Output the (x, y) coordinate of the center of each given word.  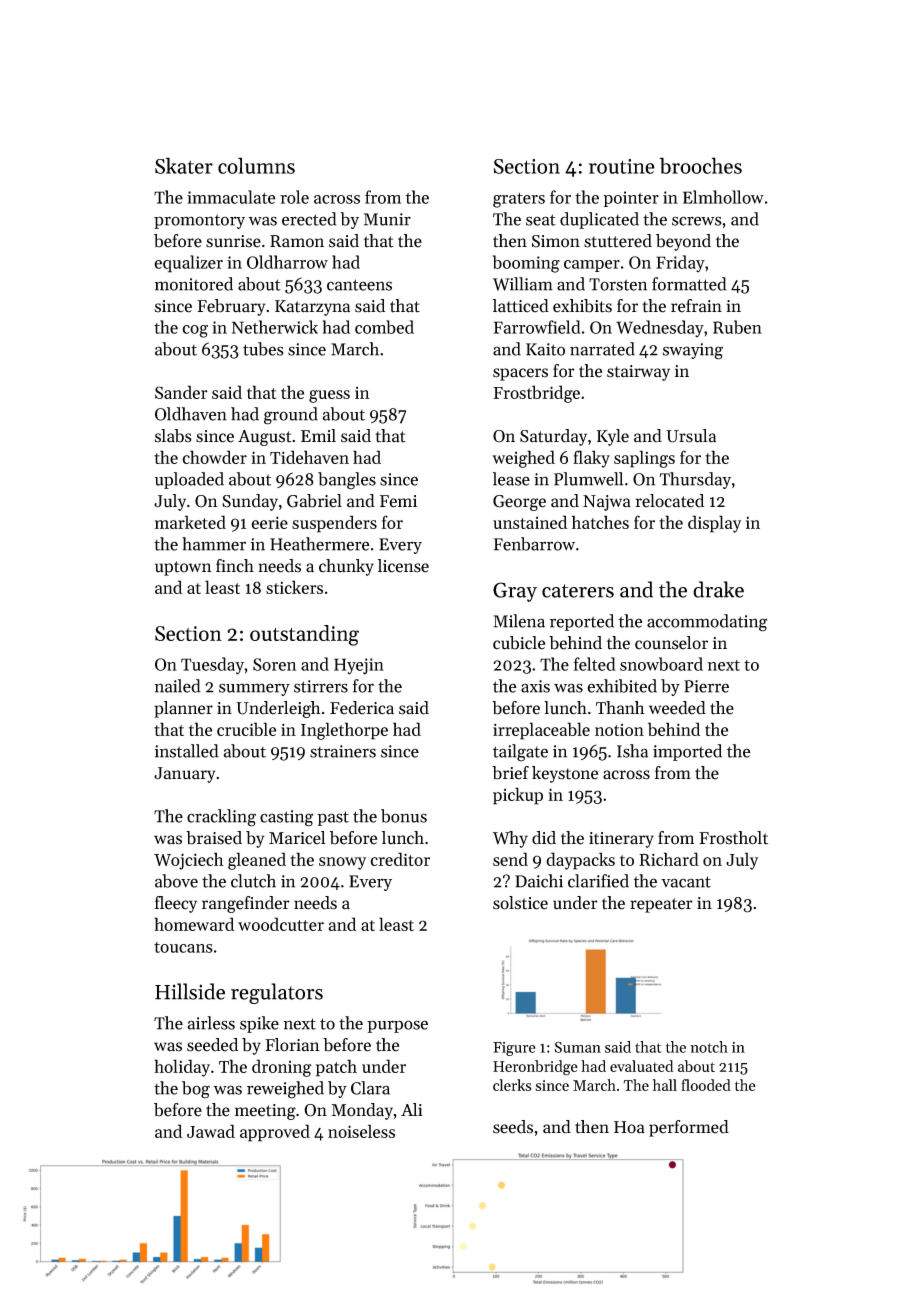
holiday (182, 1068)
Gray (515, 592)
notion (619, 730)
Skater (184, 165)
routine (622, 166)
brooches (701, 165)
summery (254, 689)
